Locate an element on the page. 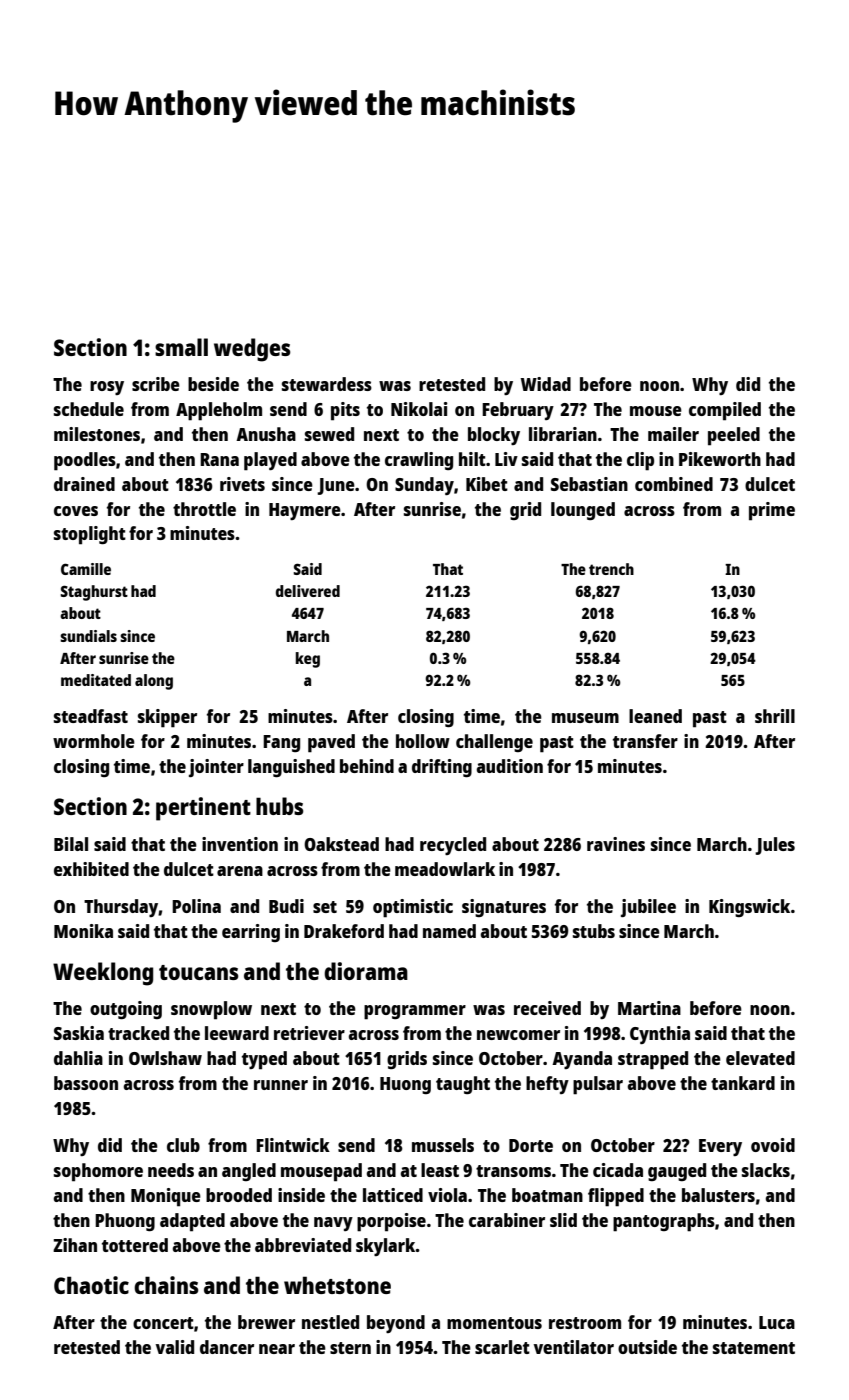 This page has height=1400, width=849. lounged is located at coordinates (583, 511).
